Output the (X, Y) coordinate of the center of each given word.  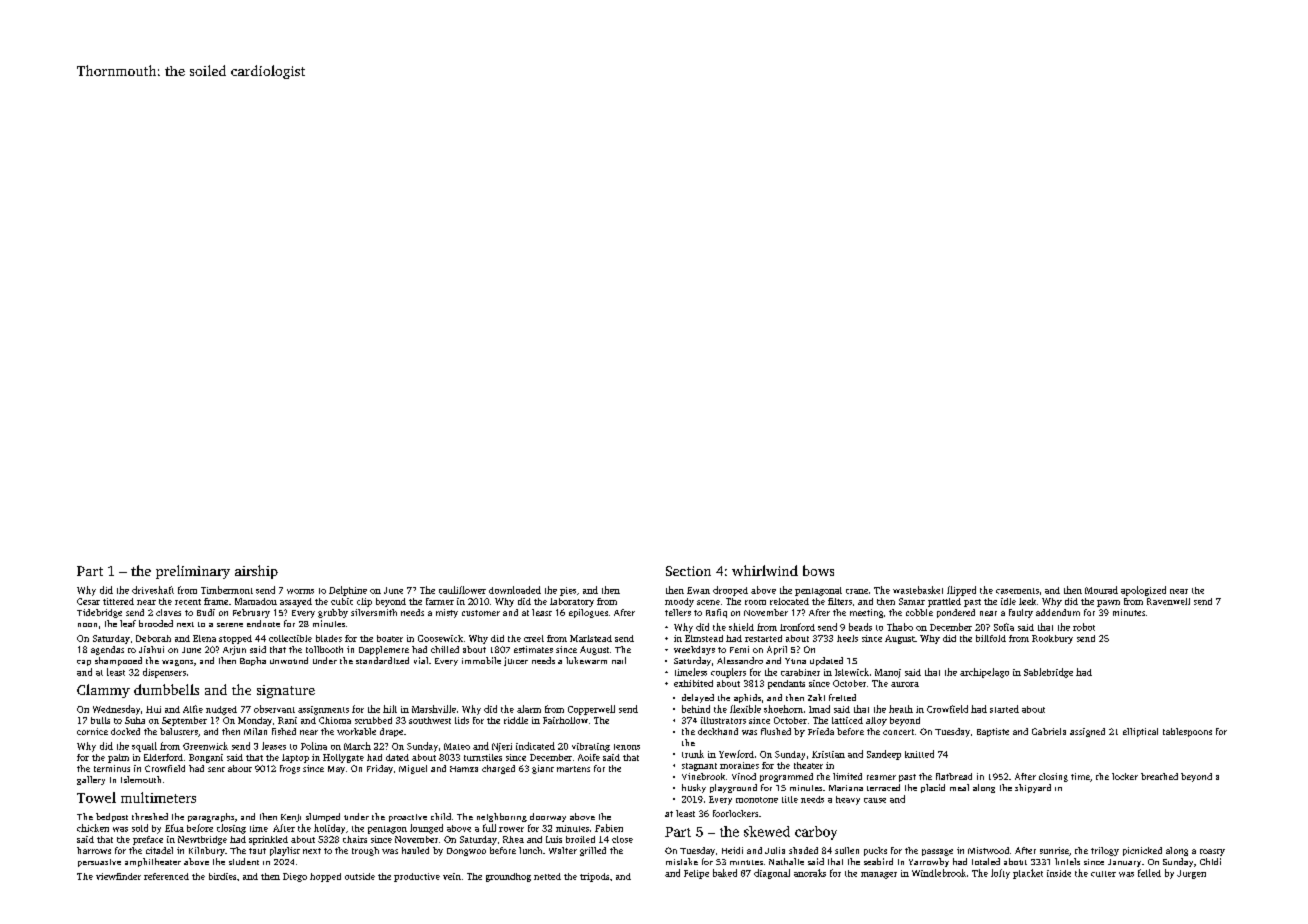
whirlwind (765, 570)
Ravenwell (1168, 601)
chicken (93, 828)
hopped (325, 877)
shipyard (1033, 788)
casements (1017, 591)
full (489, 828)
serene (230, 625)
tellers (678, 612)
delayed (698, 698)
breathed (1159, 776)
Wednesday (116, 710)
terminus (112, 768)
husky (694, 788)
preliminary (193, 572)
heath (901, 709)
